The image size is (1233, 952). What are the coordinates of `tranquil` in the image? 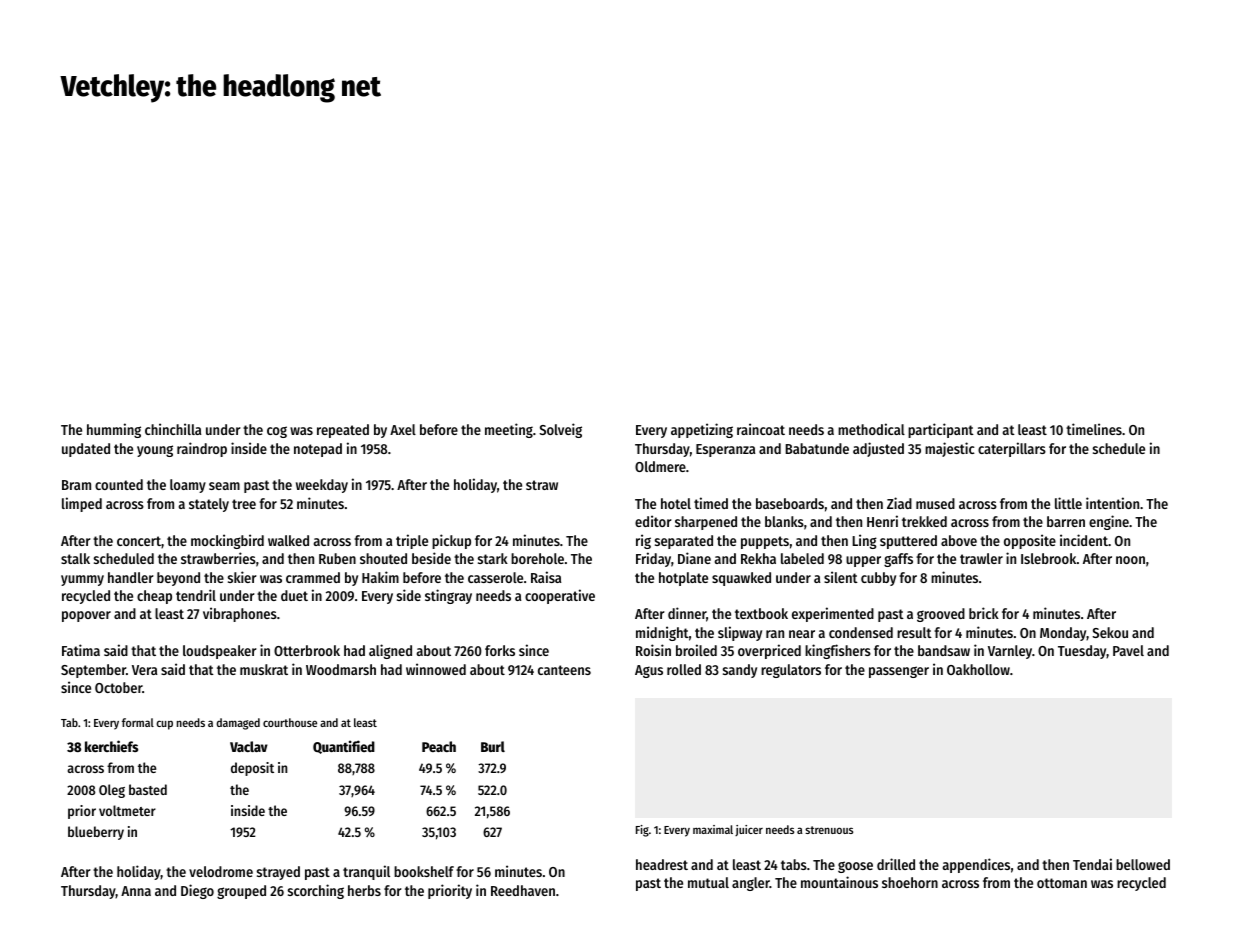 It's located at (366, 872).
